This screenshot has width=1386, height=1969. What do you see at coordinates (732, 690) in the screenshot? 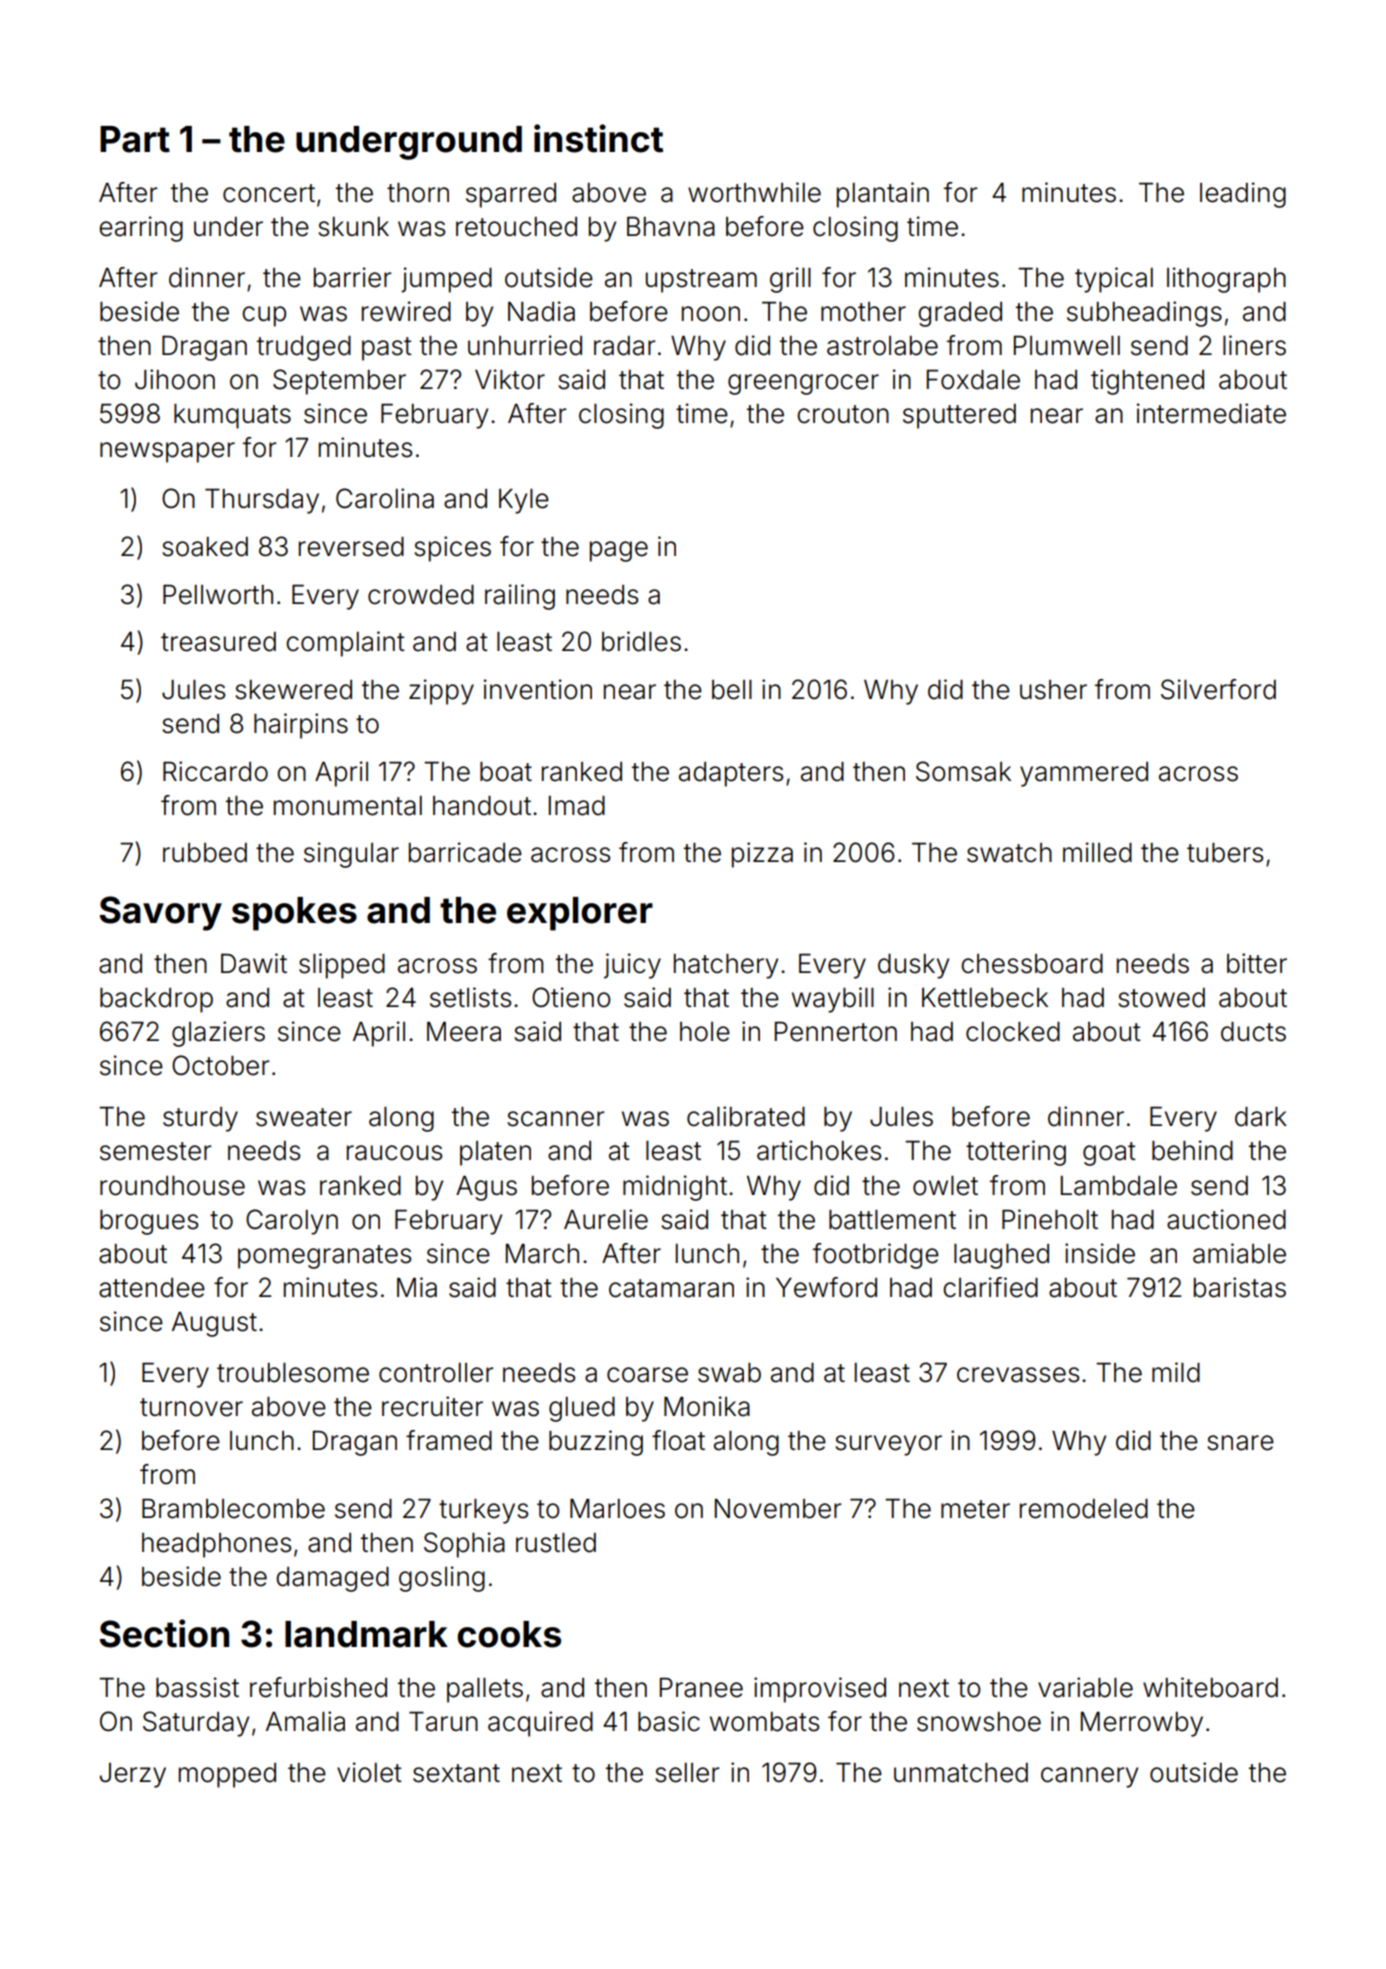
I see `bell` at bounding box center [732, 690].
